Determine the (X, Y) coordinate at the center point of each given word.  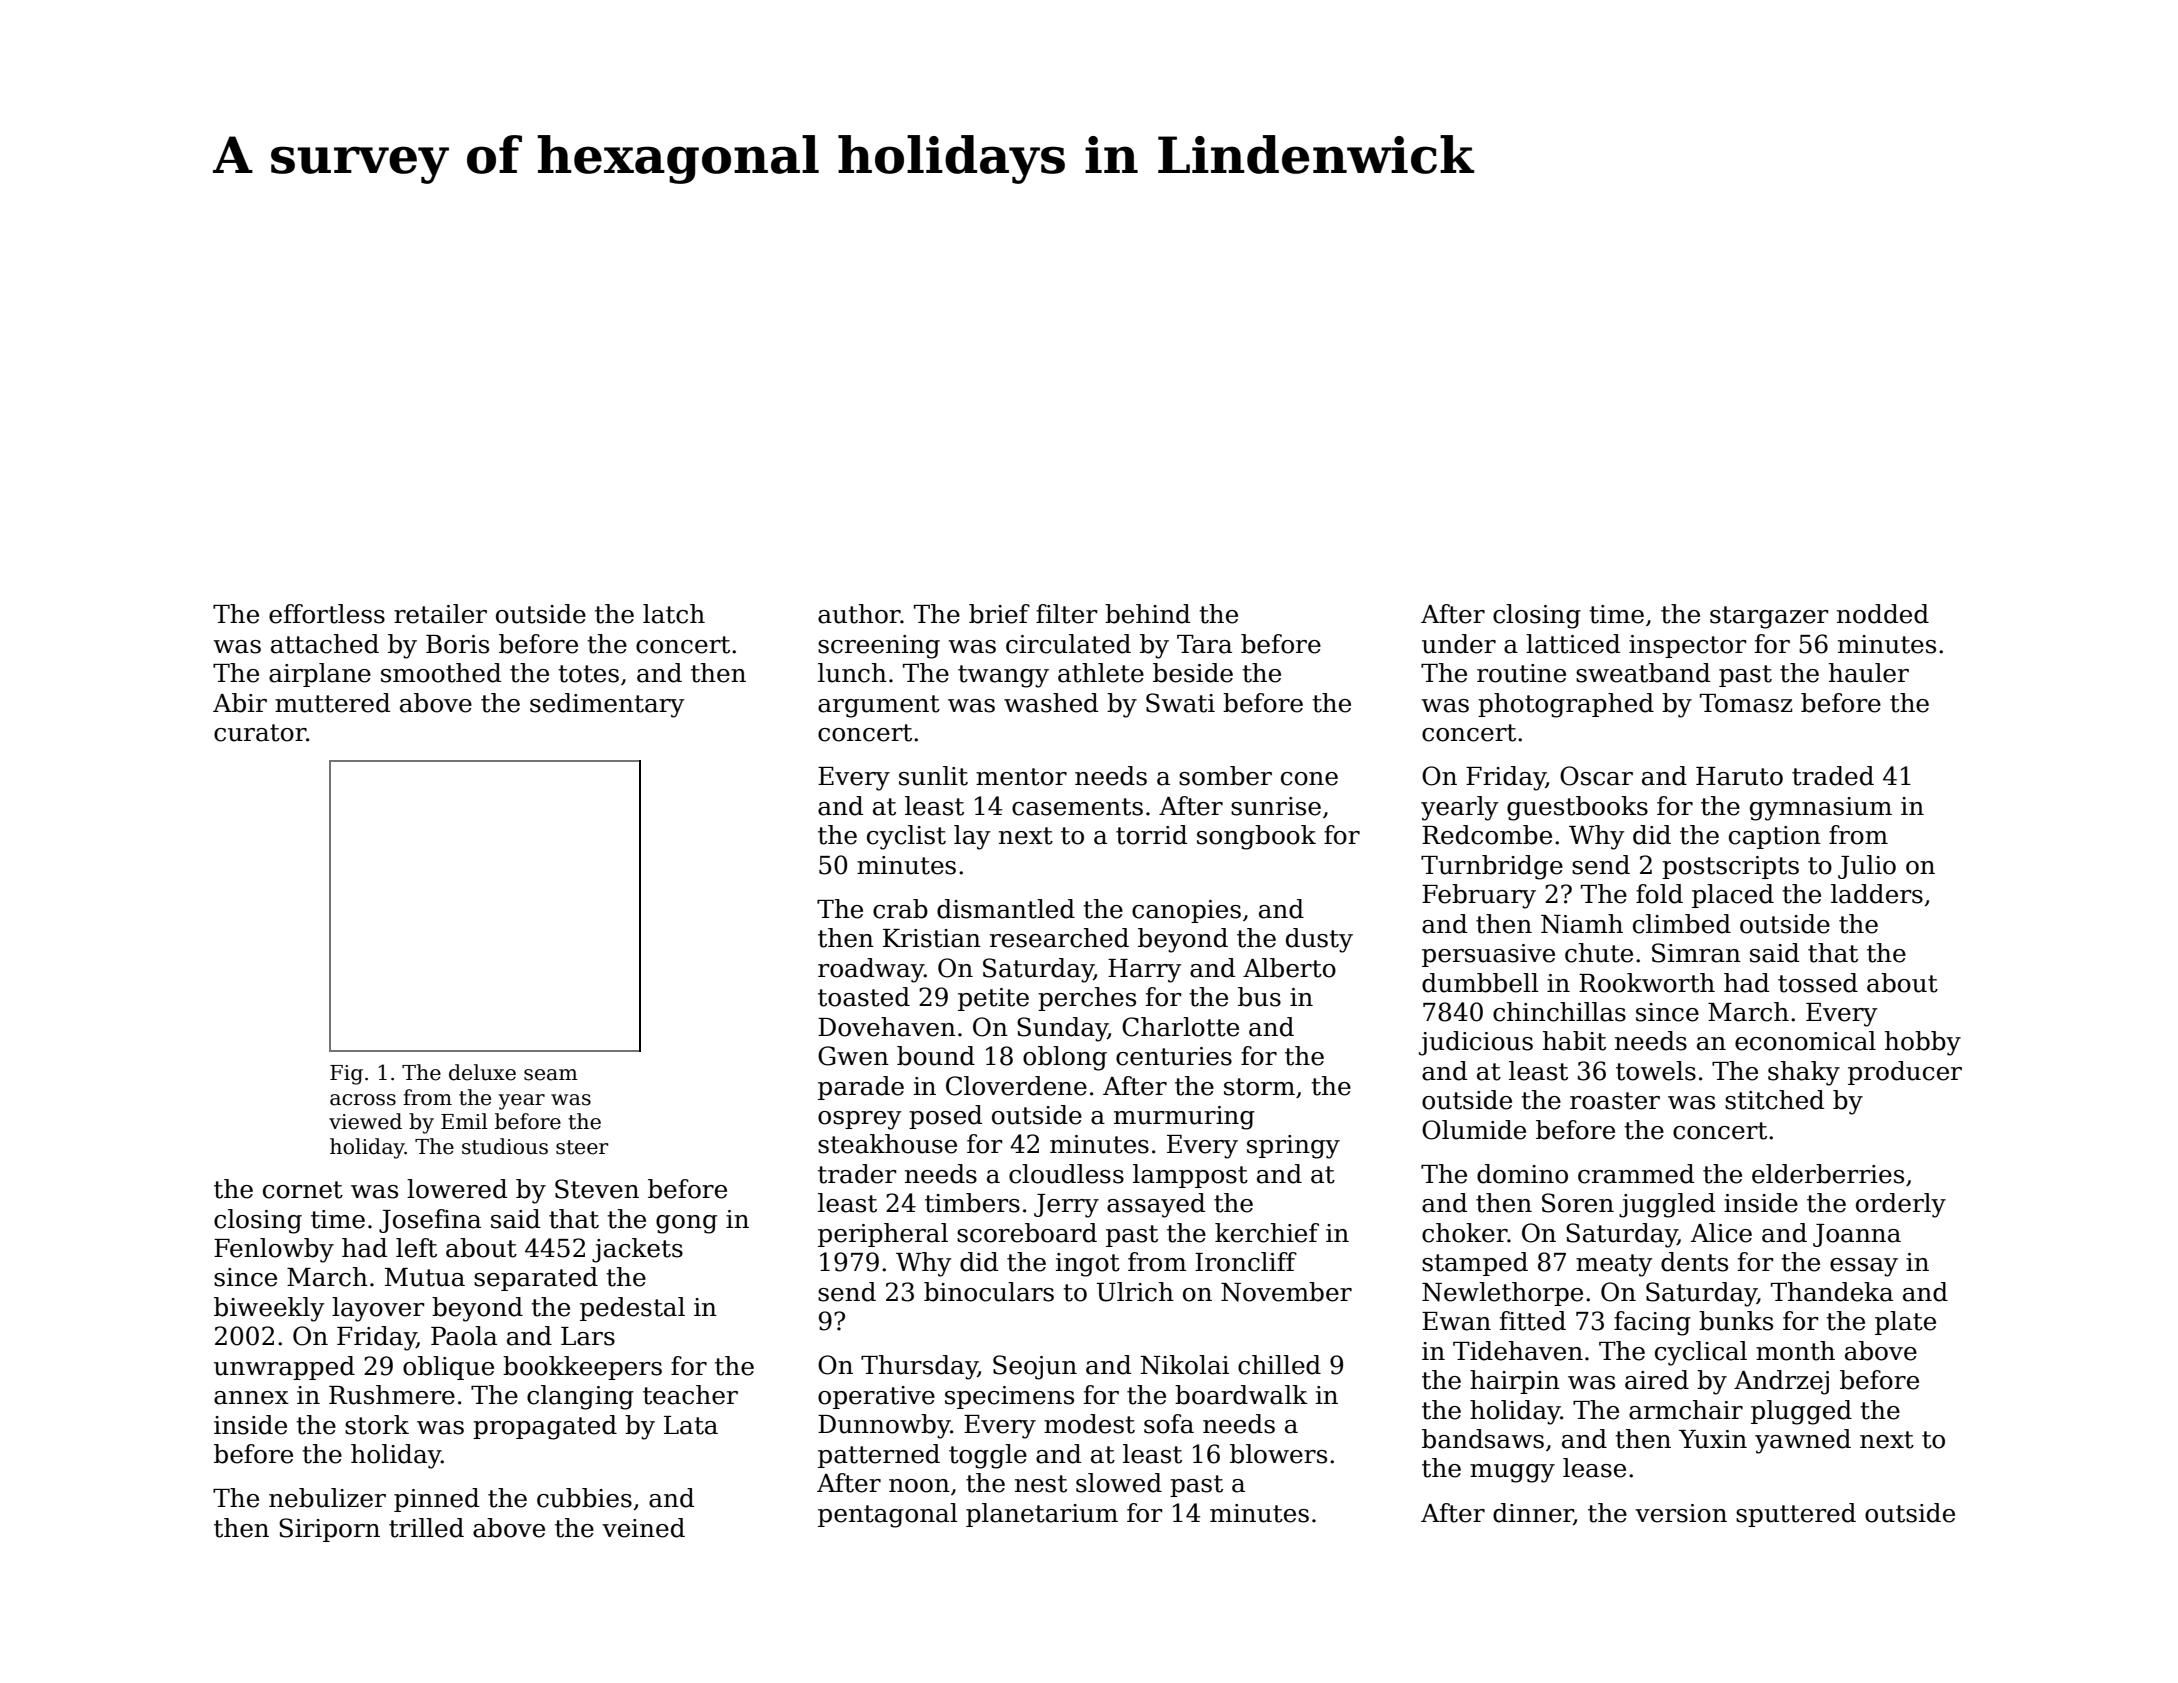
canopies (1186, 911)
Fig (346, 1075)
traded (1833, 776)
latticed (1573, 644)
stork (377, 1425)
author (859, 614)
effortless (327, 614)
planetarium (1042, 1515)
